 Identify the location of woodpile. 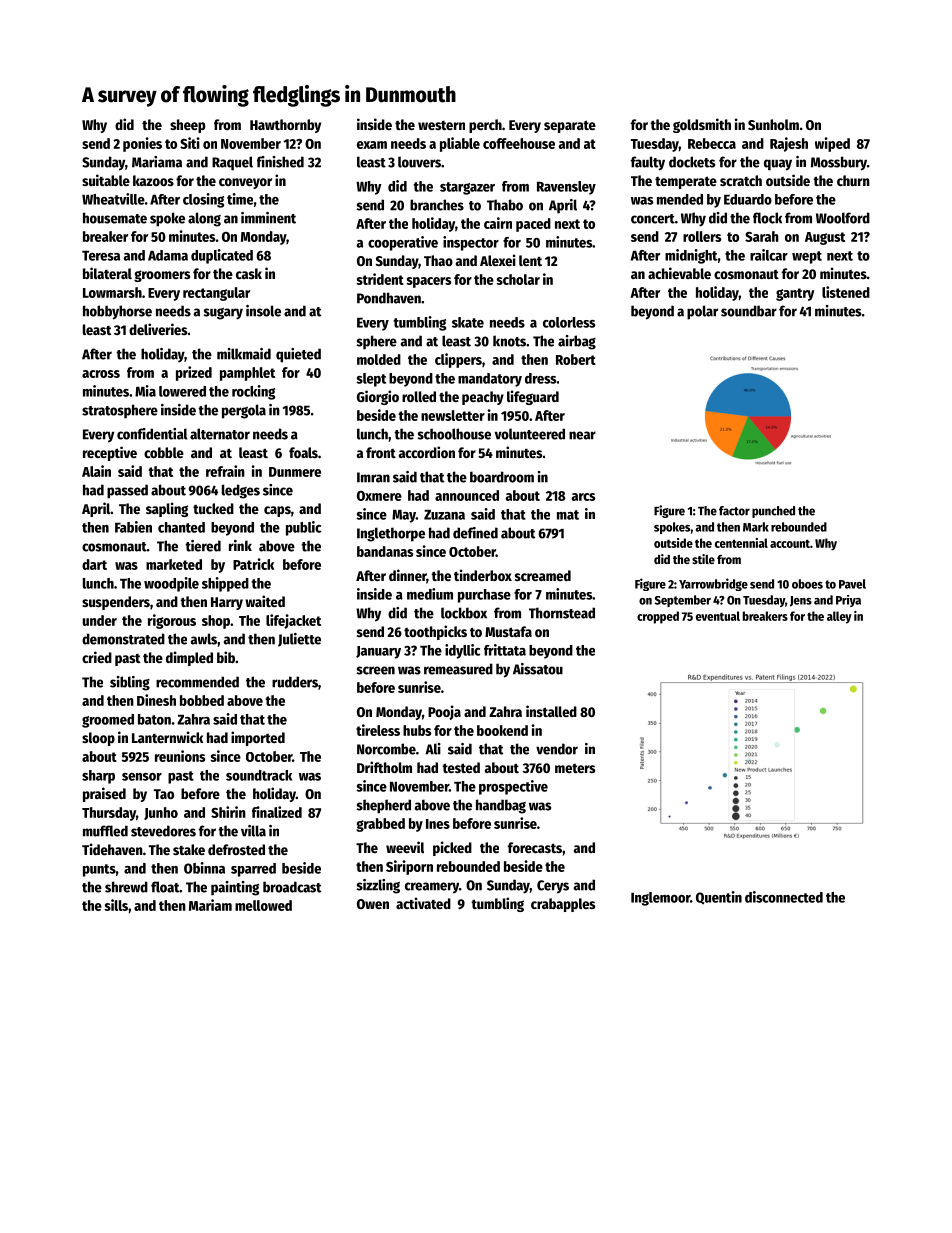
(171, 584).
